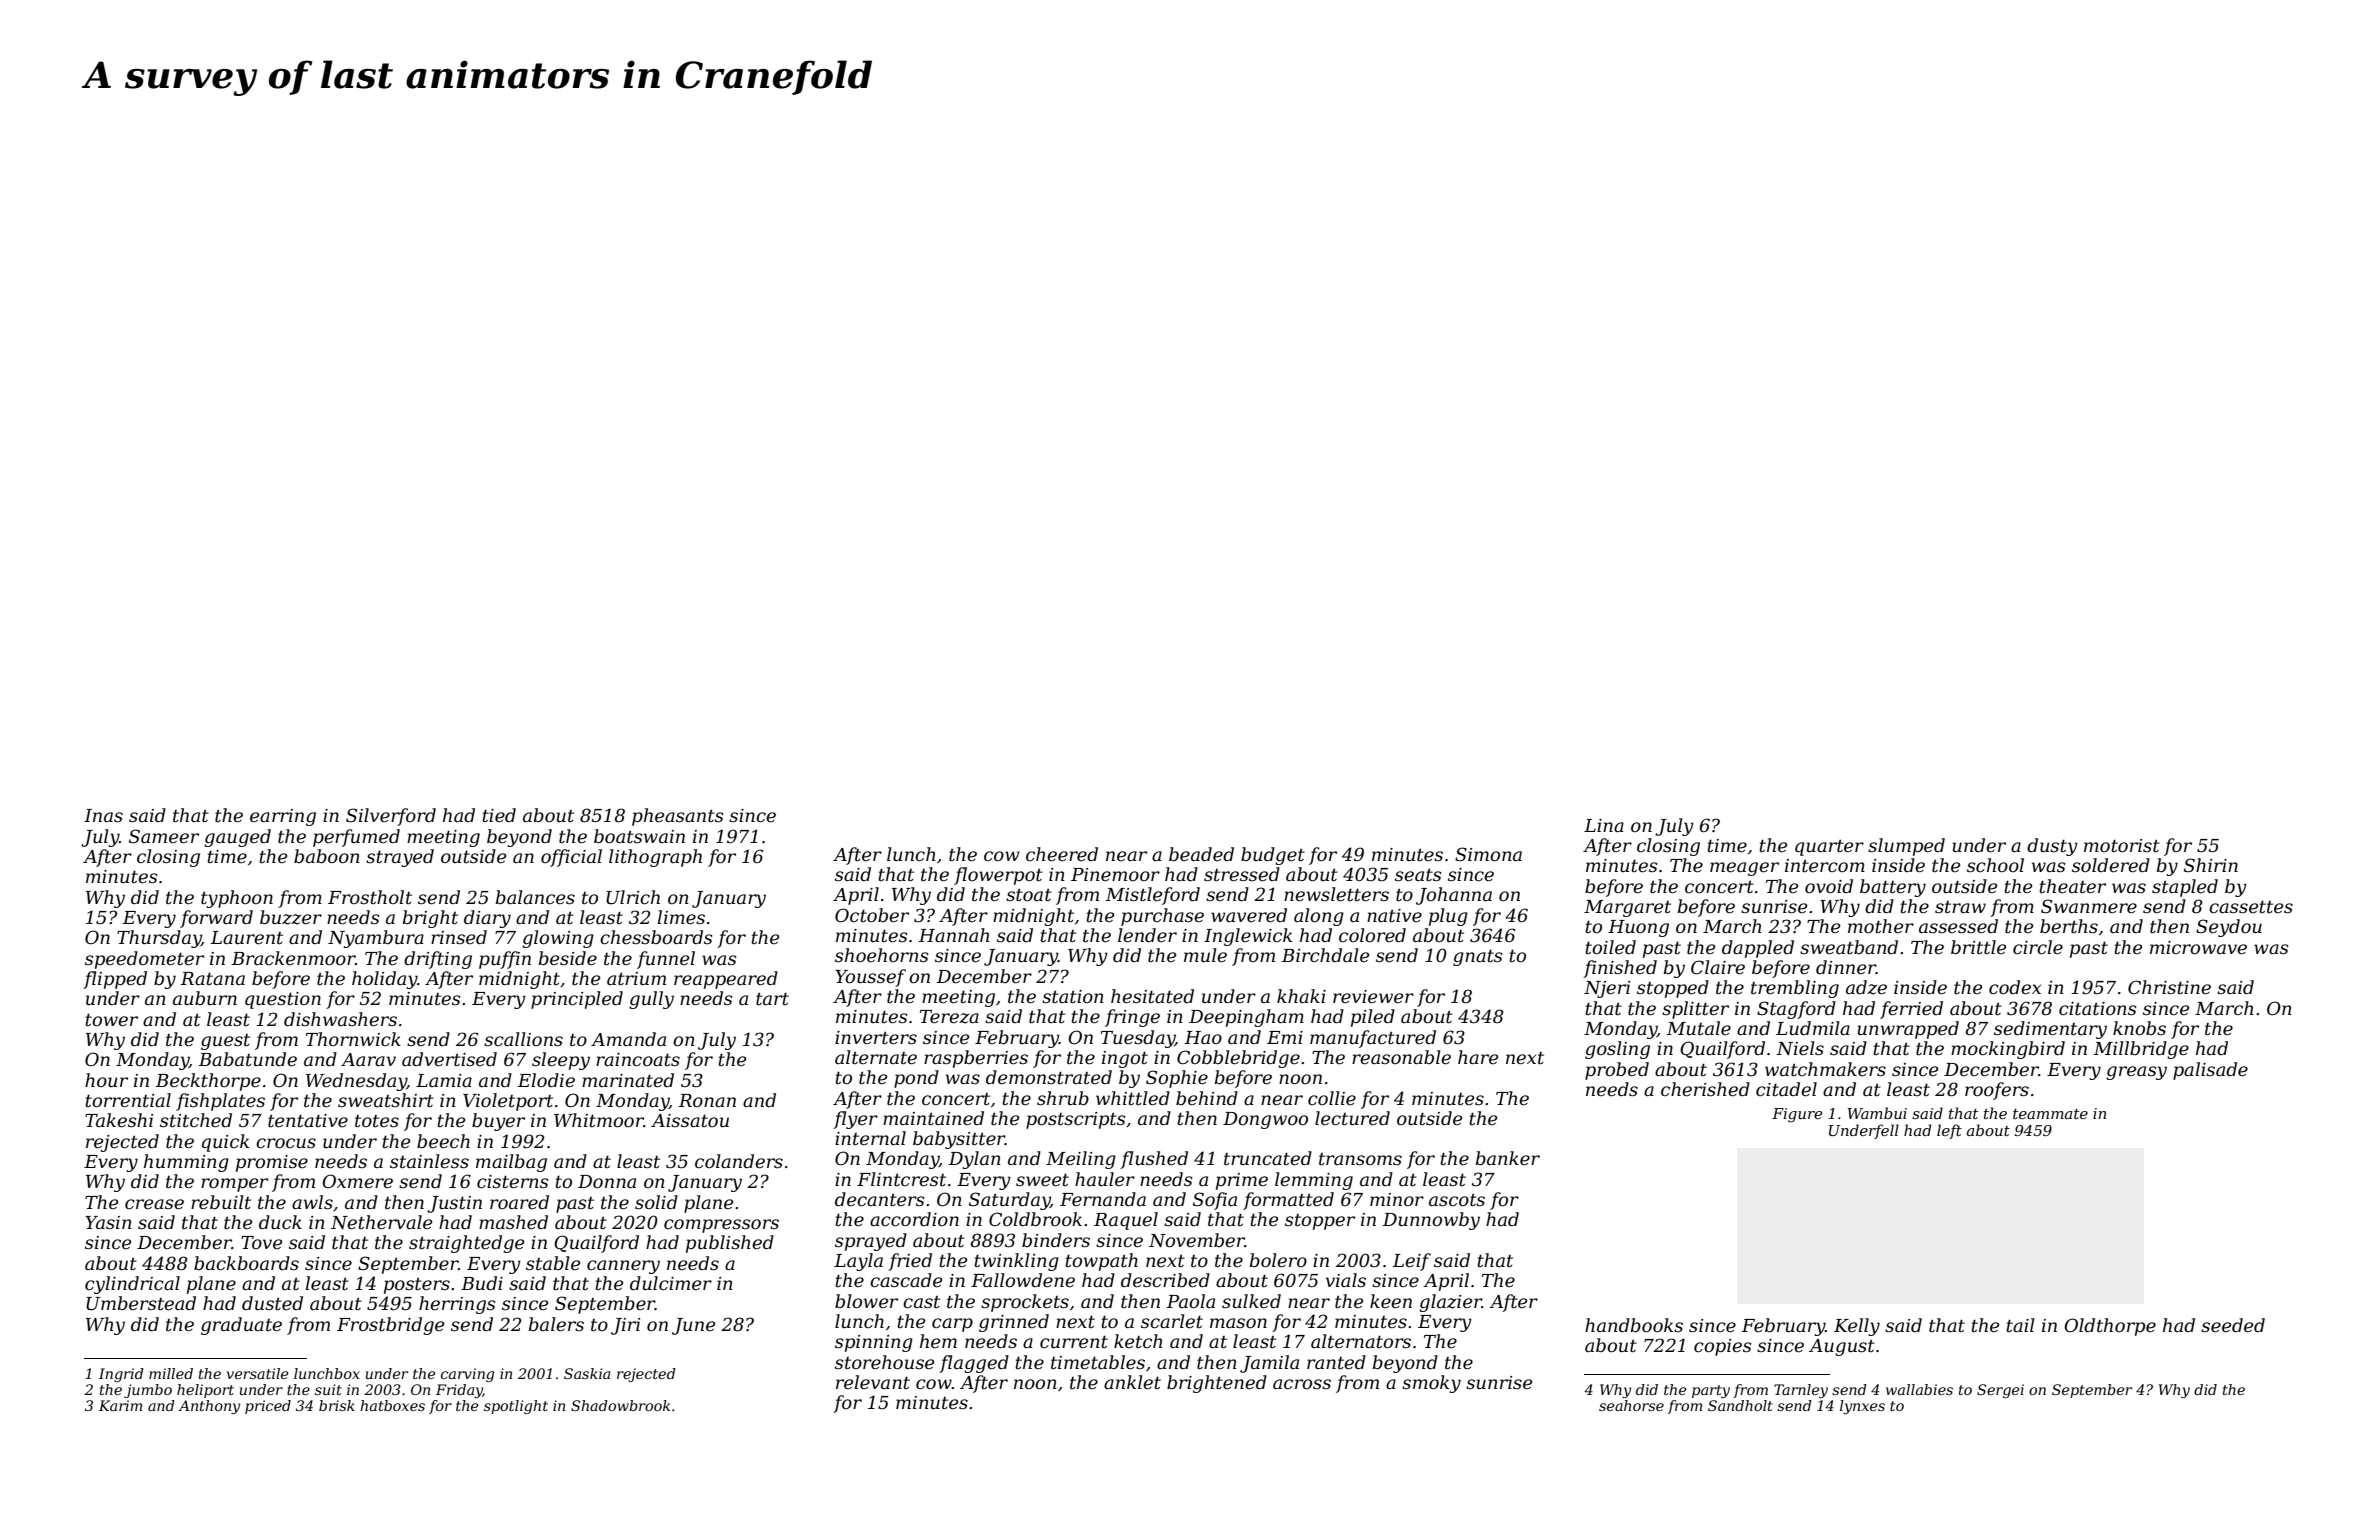 This screenshot has height=1540, width=2380. Describe the element at coordinates (998, 876) in the screenshot. I see `flowerpot` at that location.
